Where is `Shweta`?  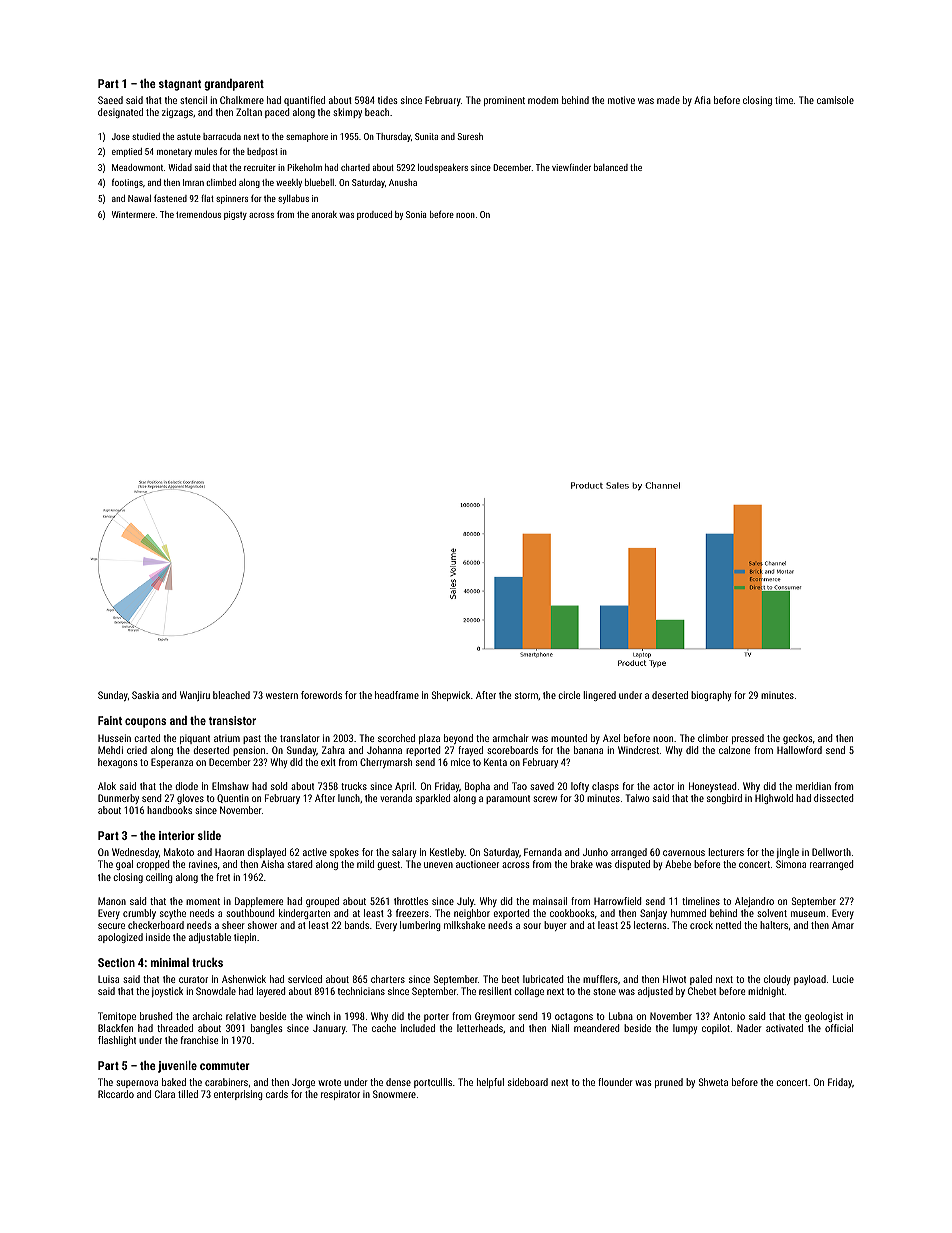
Shweta is located at coordinates (713, 1082).
